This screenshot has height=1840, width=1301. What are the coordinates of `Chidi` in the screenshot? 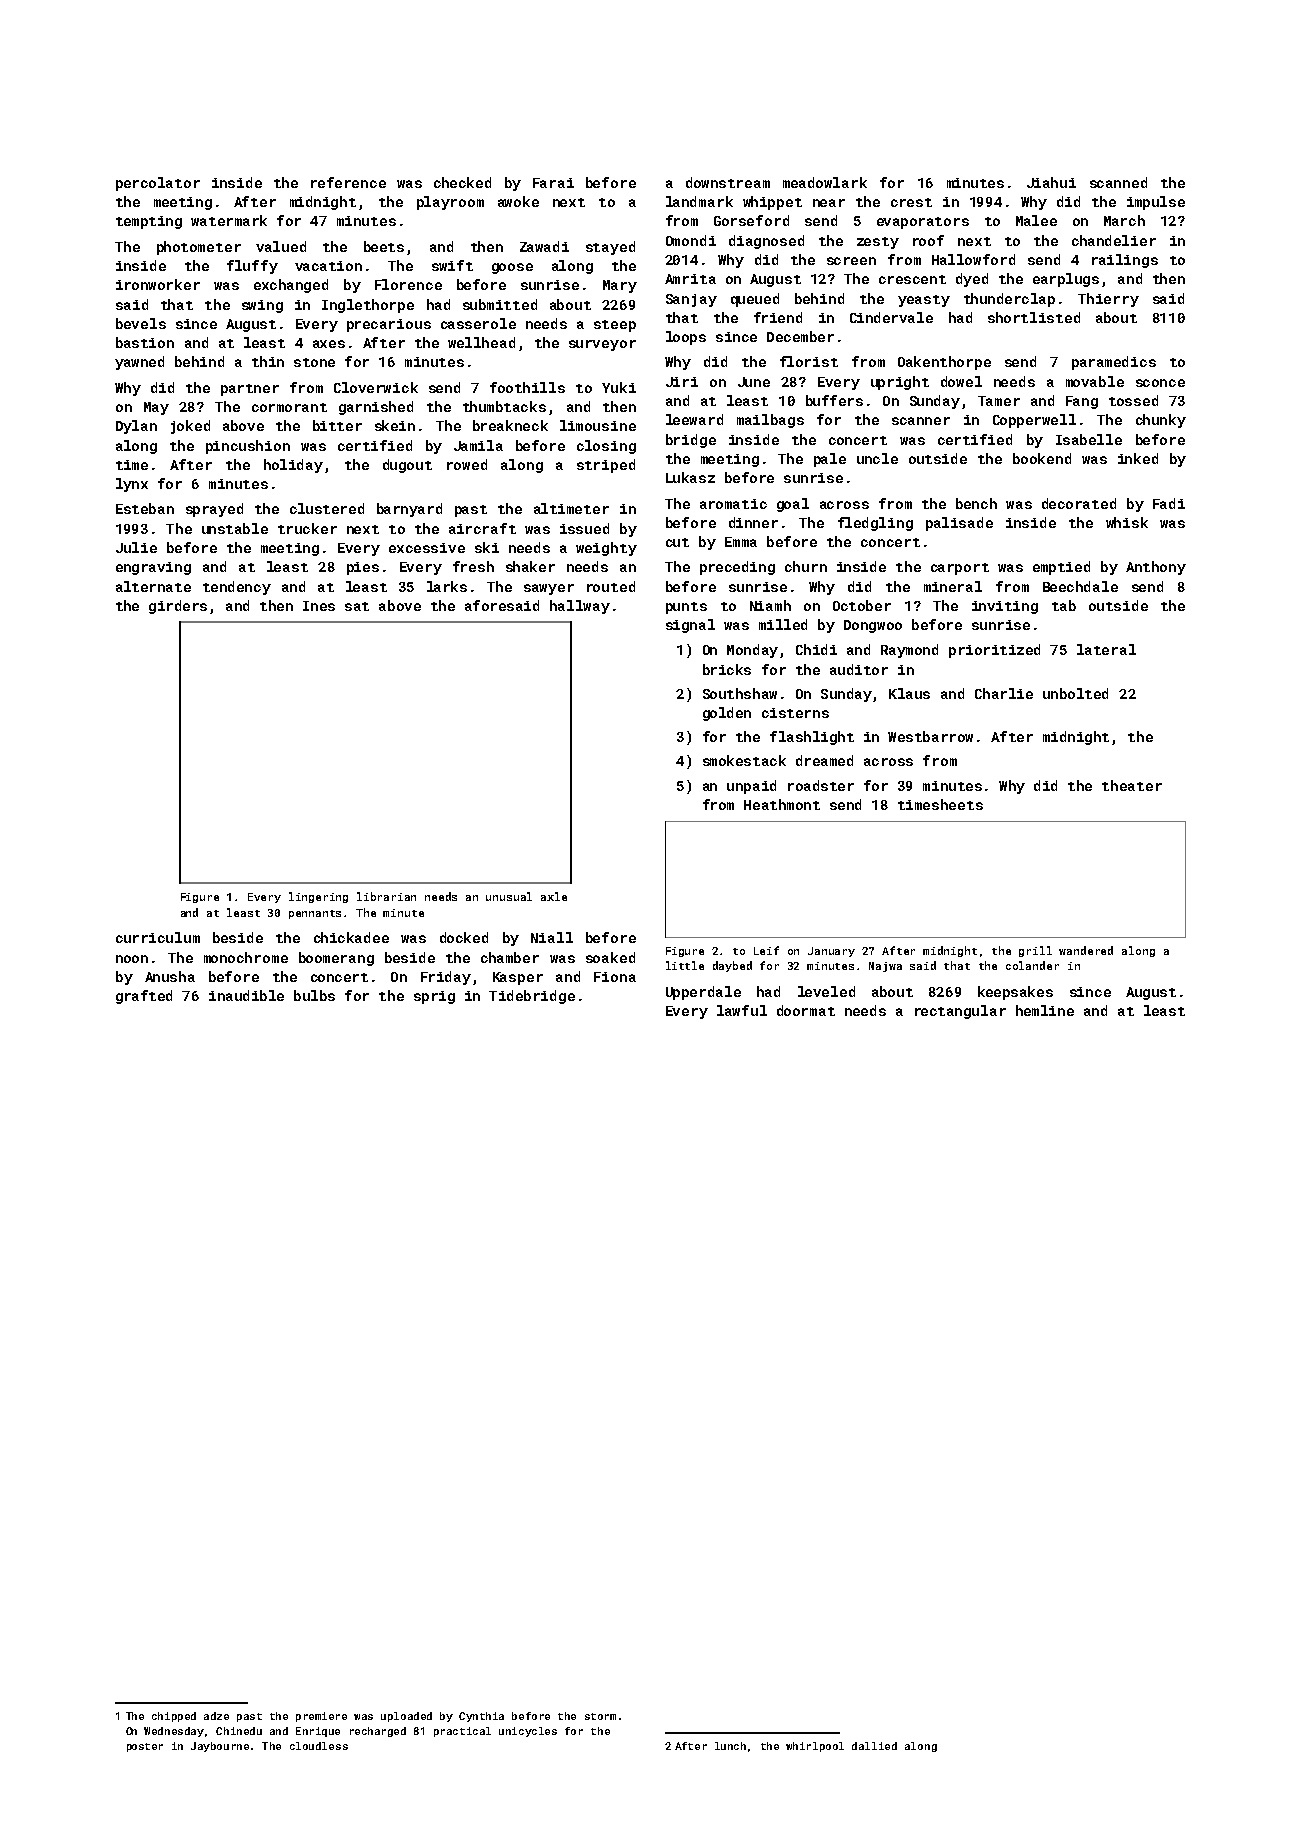 It's located at (816, 649).
